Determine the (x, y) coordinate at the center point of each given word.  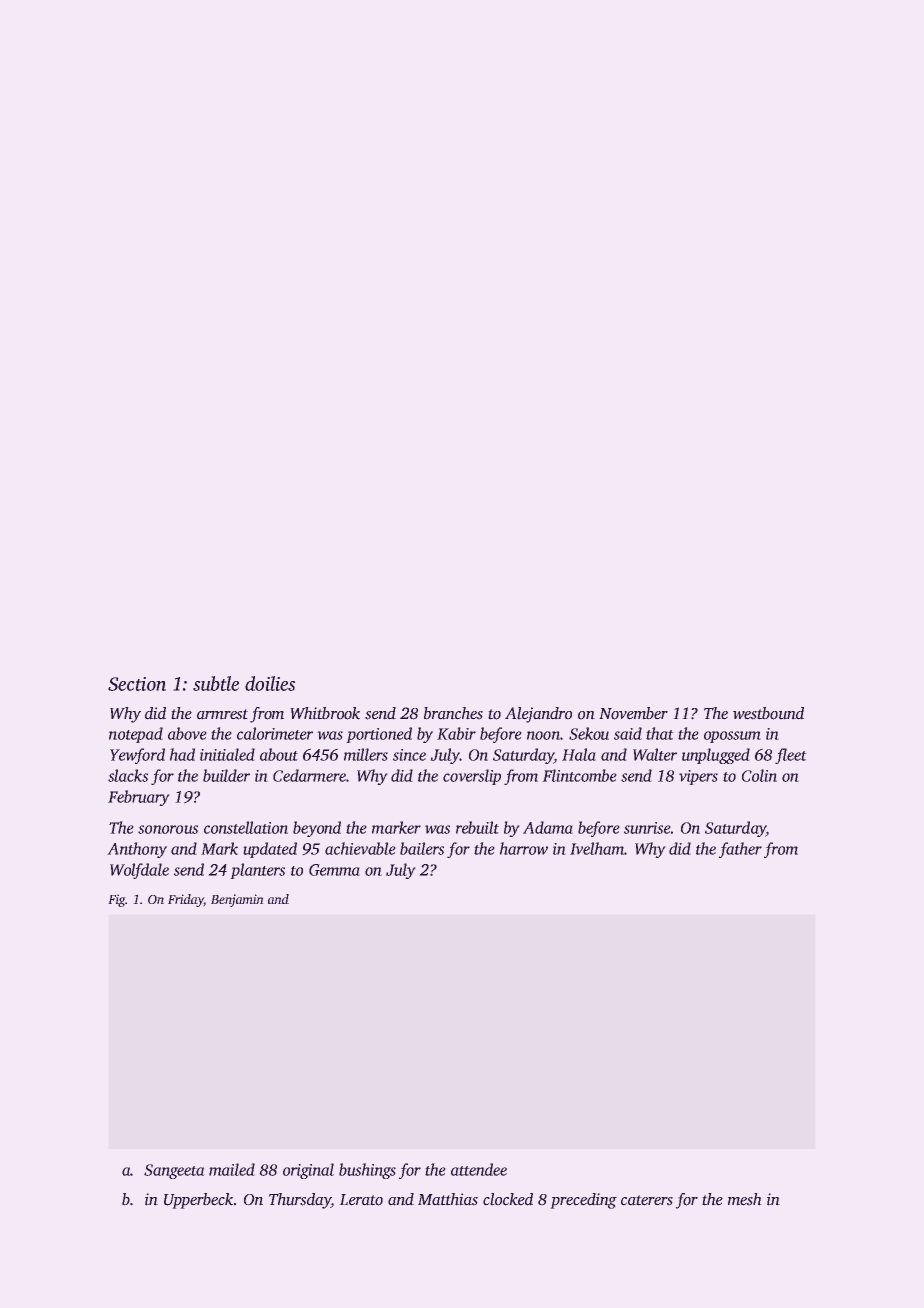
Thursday (300, 1201)
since (409, 755)
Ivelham (597, 848)
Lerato (361, 1200)
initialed (227, 754)
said (628, 733)
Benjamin (237, 900)
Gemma (334, 870)
